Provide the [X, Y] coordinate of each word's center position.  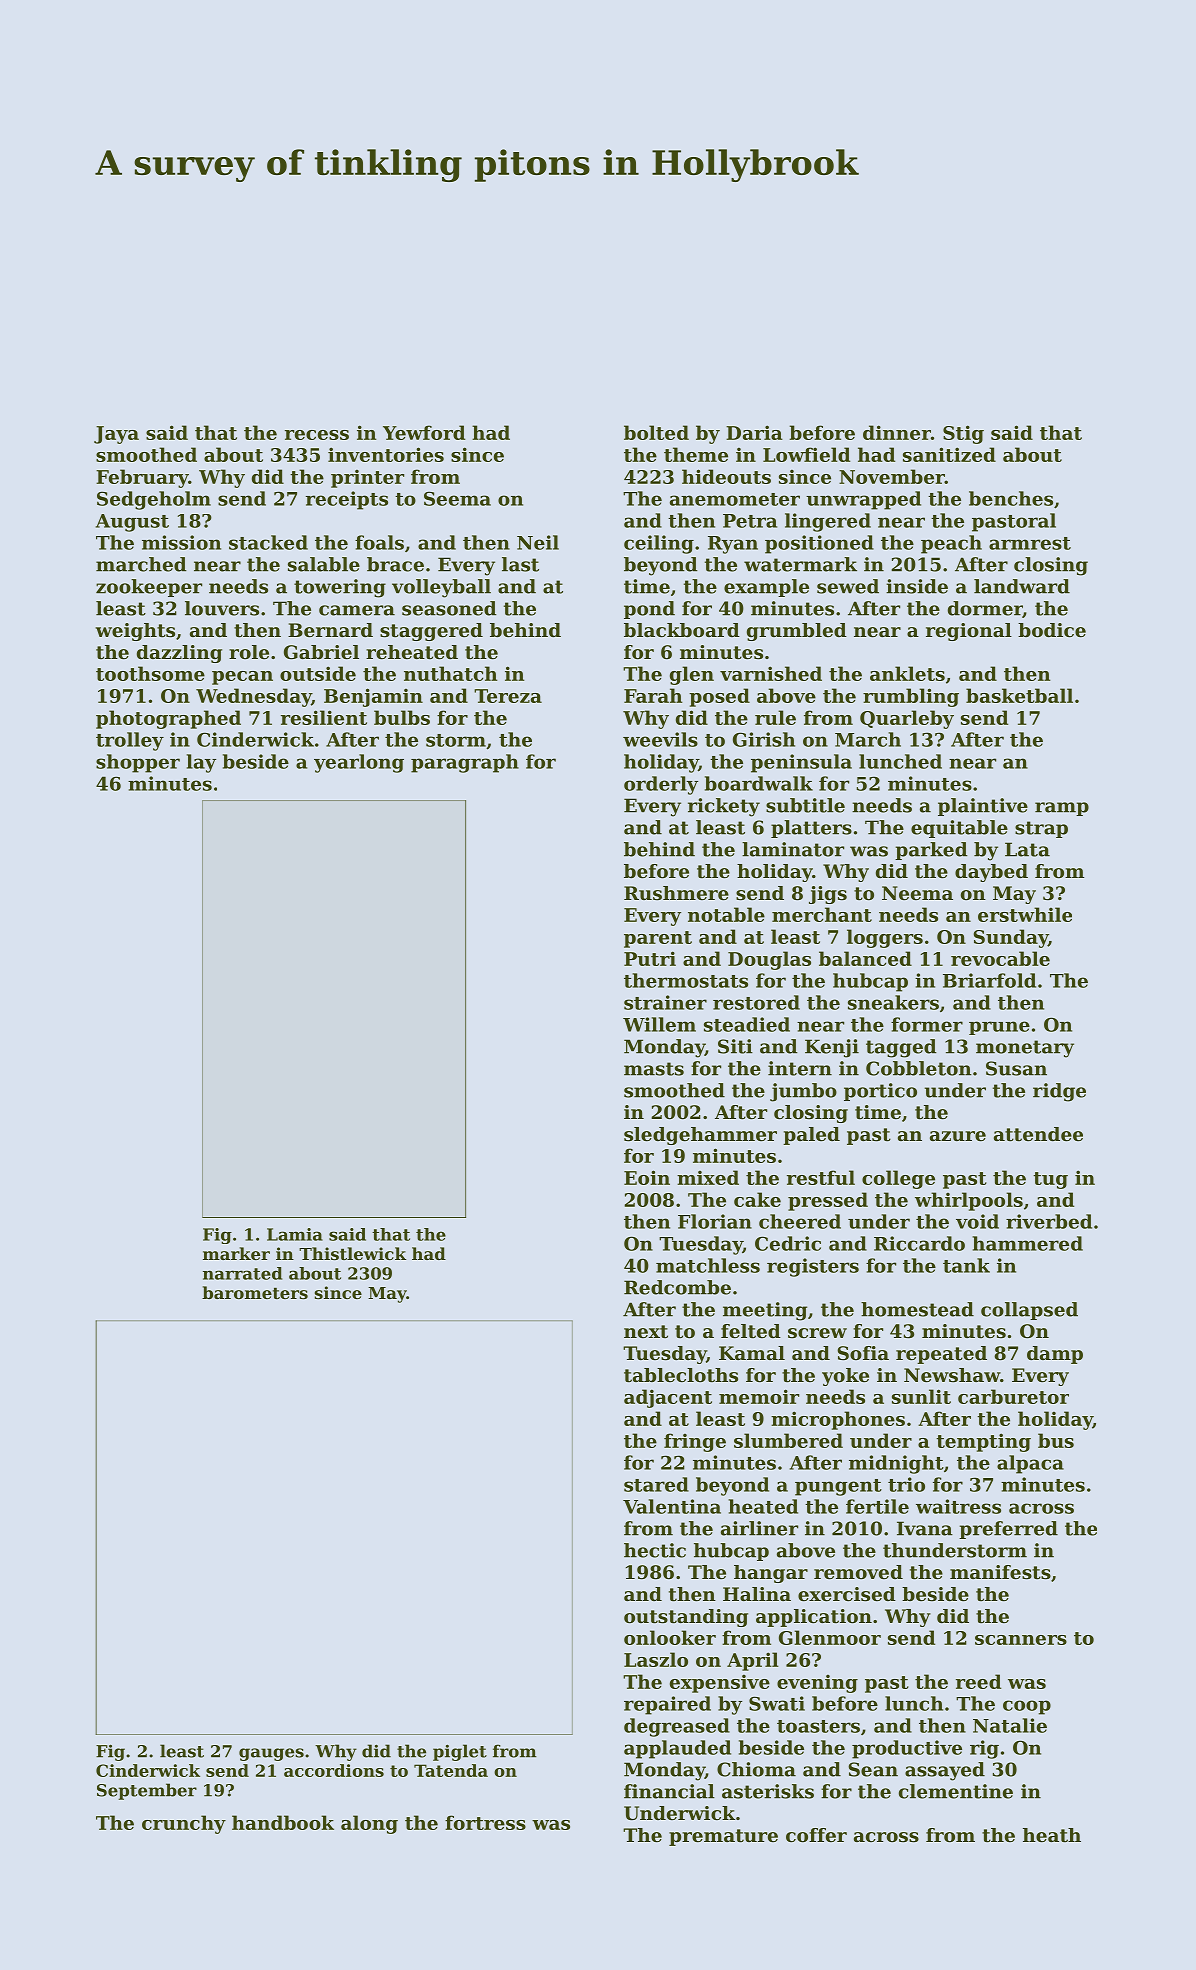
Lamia [295, 1234]
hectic [655, 1550]
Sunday [1011, 938]
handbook [283, 1822]
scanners [1021, 1640]
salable [324, 564]
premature [723, 1837]
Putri [650, 958]
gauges [271, 1754]
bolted [656, 432]
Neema [917, 893]
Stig [963, 434]
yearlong [359, 763]
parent [658, 939]
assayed [945, 1771]
